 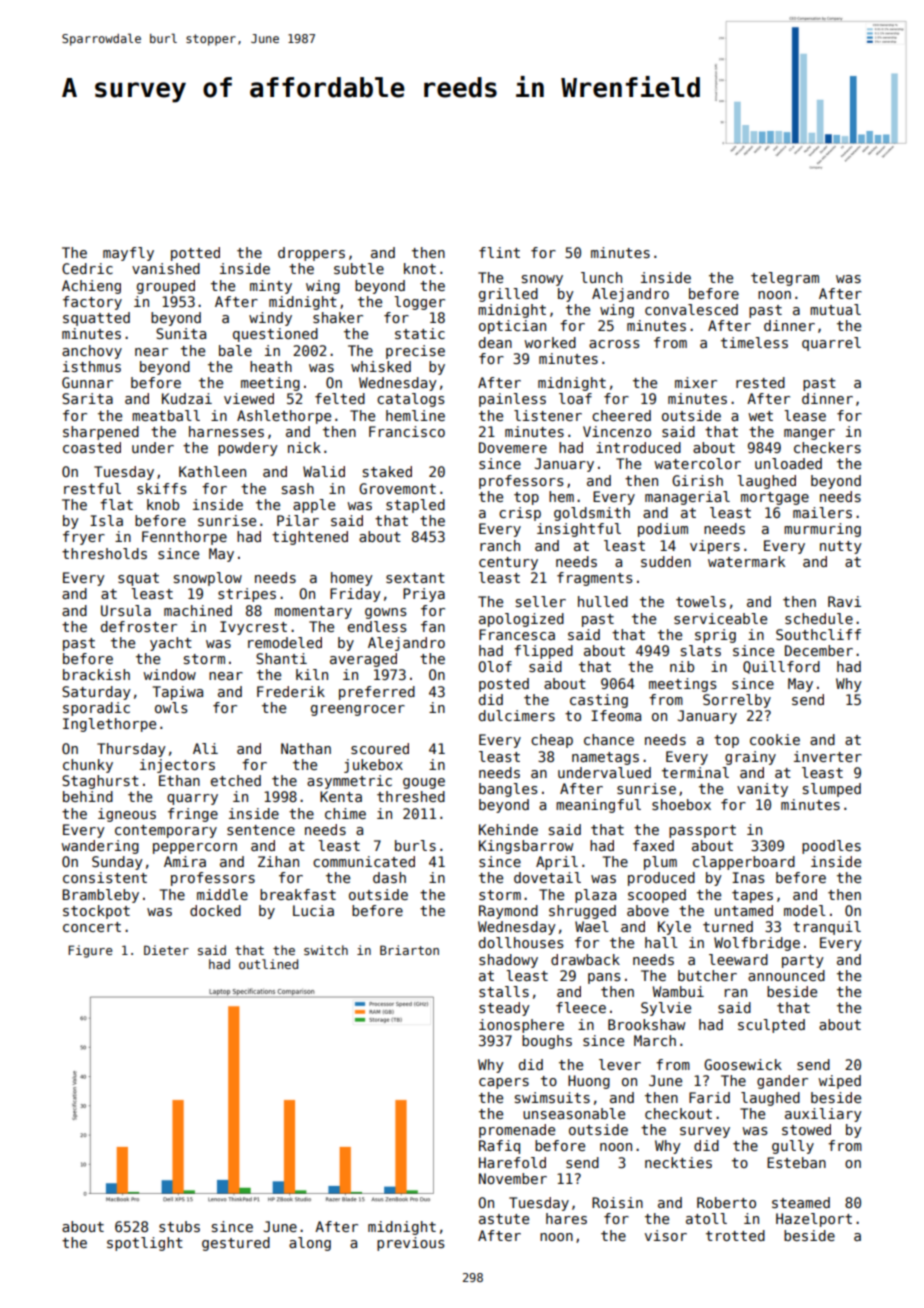 I want to click on mailers, so click(x=822, y=512).
